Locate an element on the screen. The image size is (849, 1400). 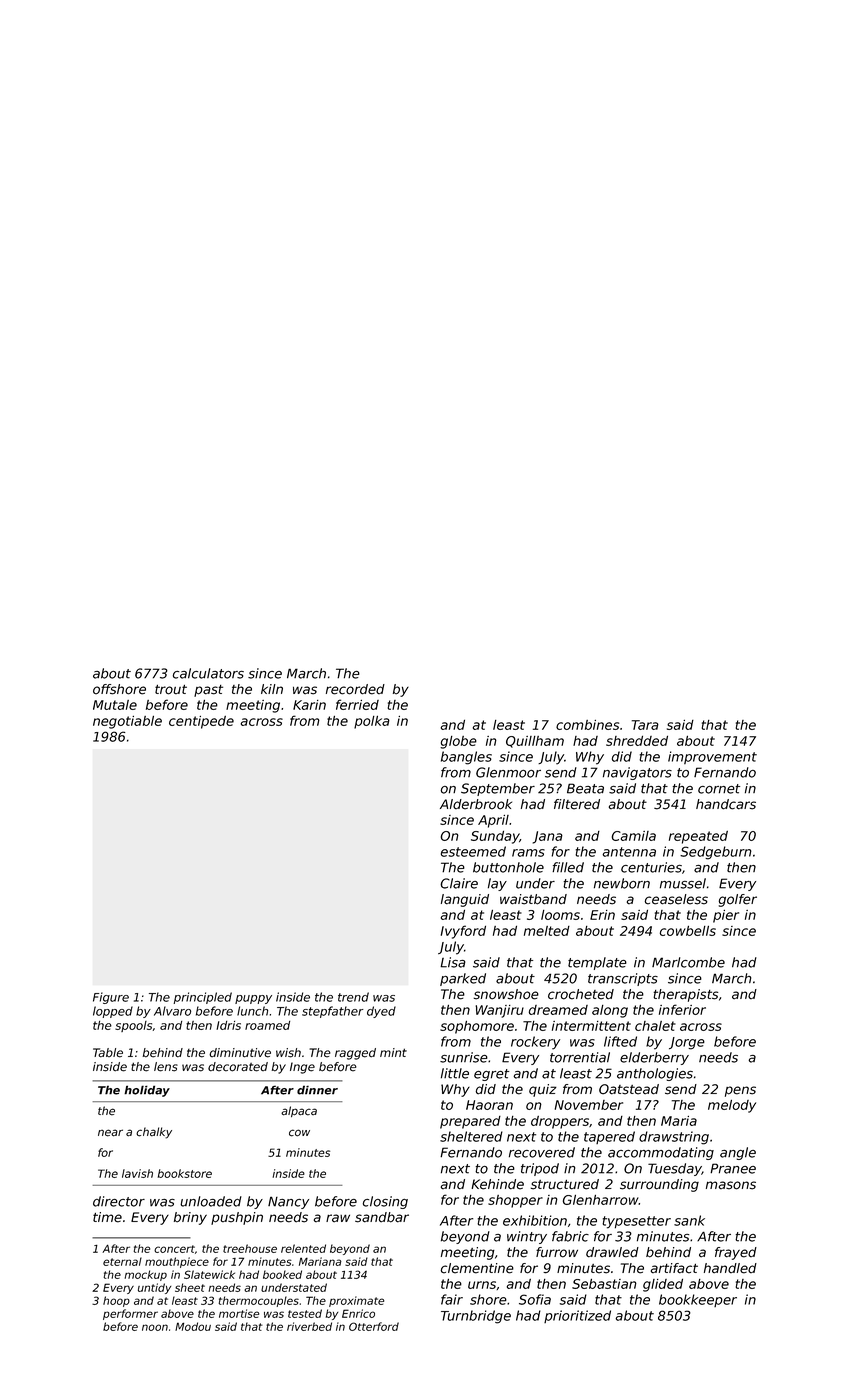
riverbed is located at coordinates (309, 1326).
